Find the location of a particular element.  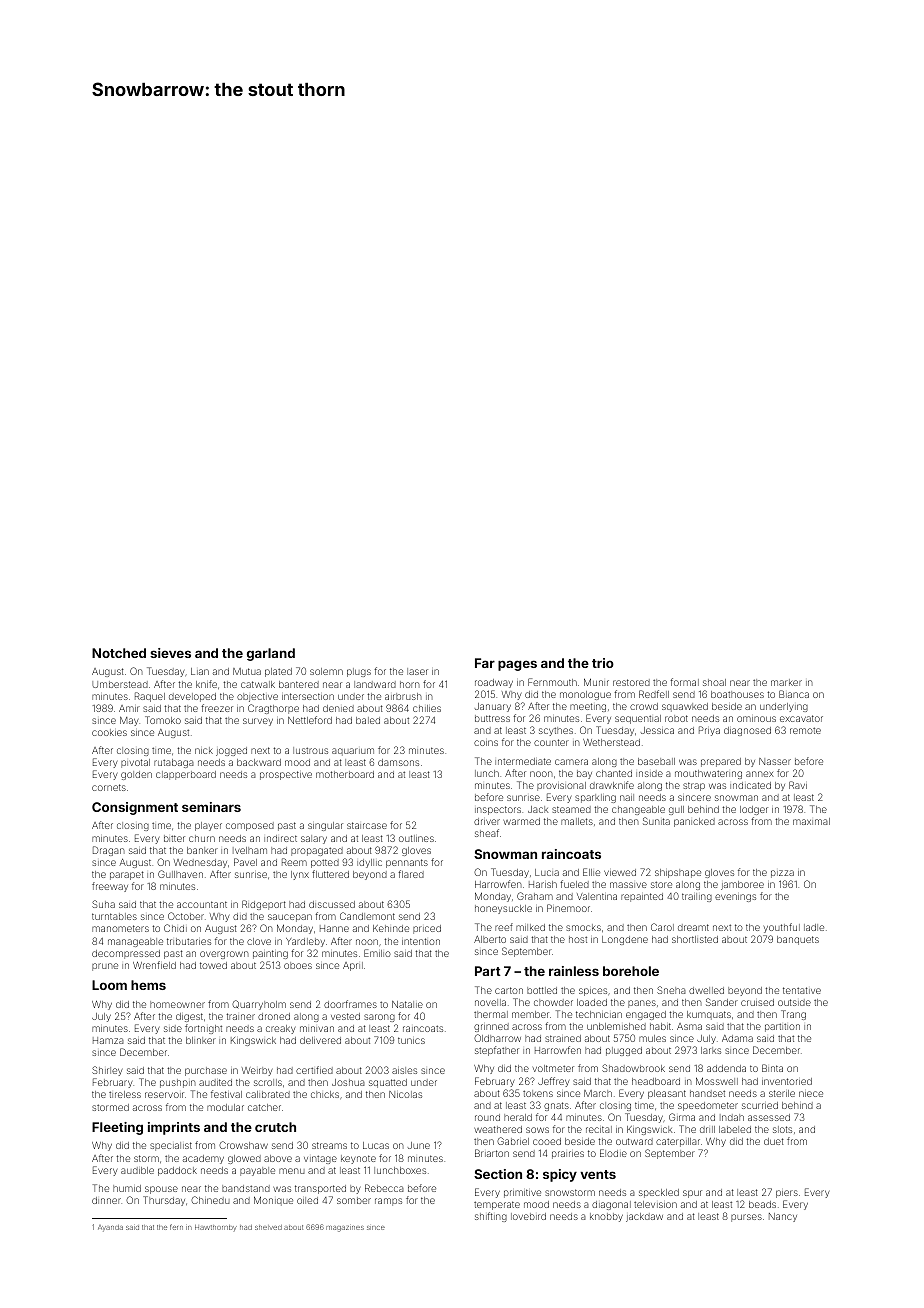

crutch is located at coordinates (275, 1127).
